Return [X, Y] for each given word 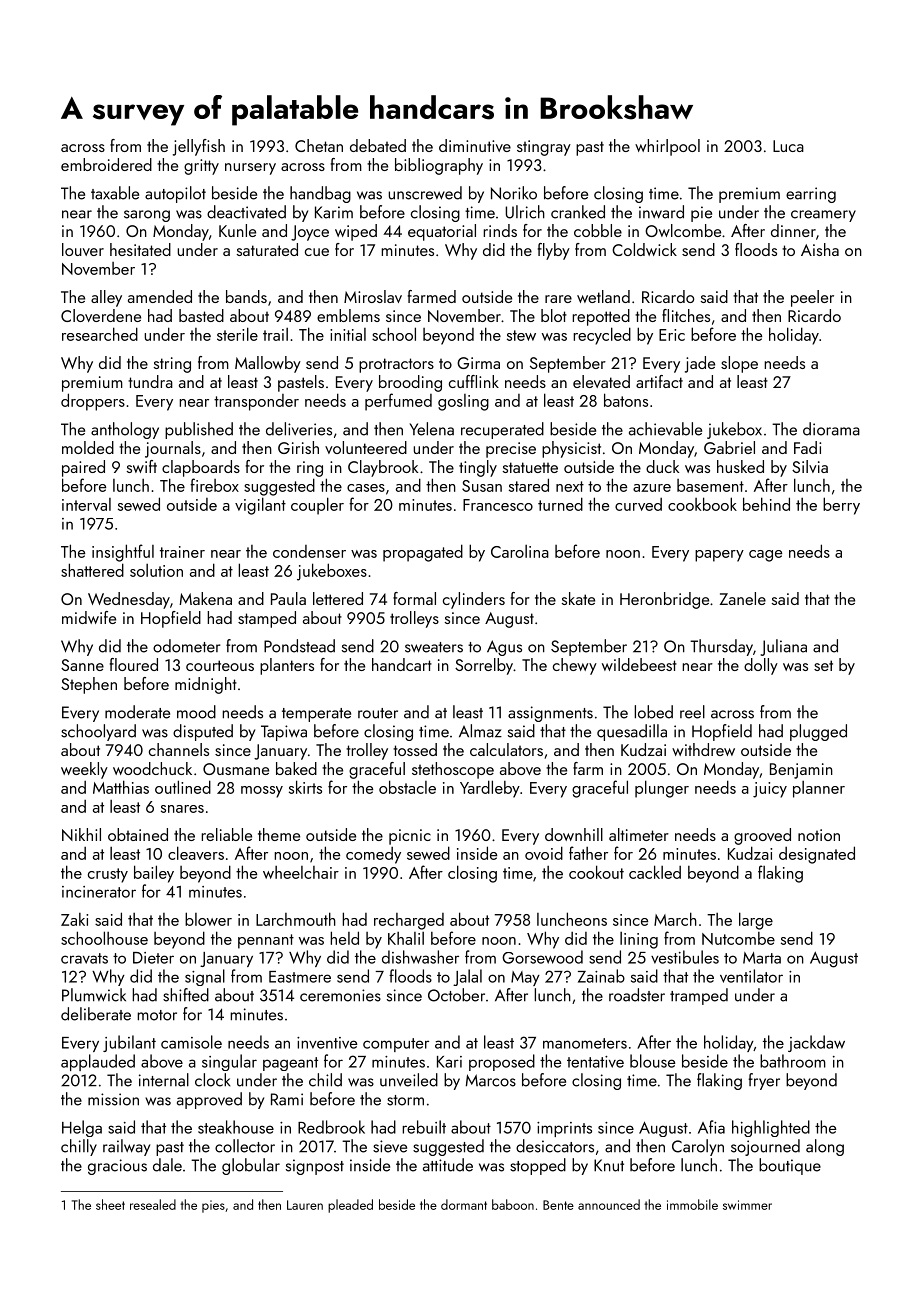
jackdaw [816, 1043]
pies [213, 1206]
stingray [544, 148]
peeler [812, 298]
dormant [464, 1204]
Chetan [319, 145]
